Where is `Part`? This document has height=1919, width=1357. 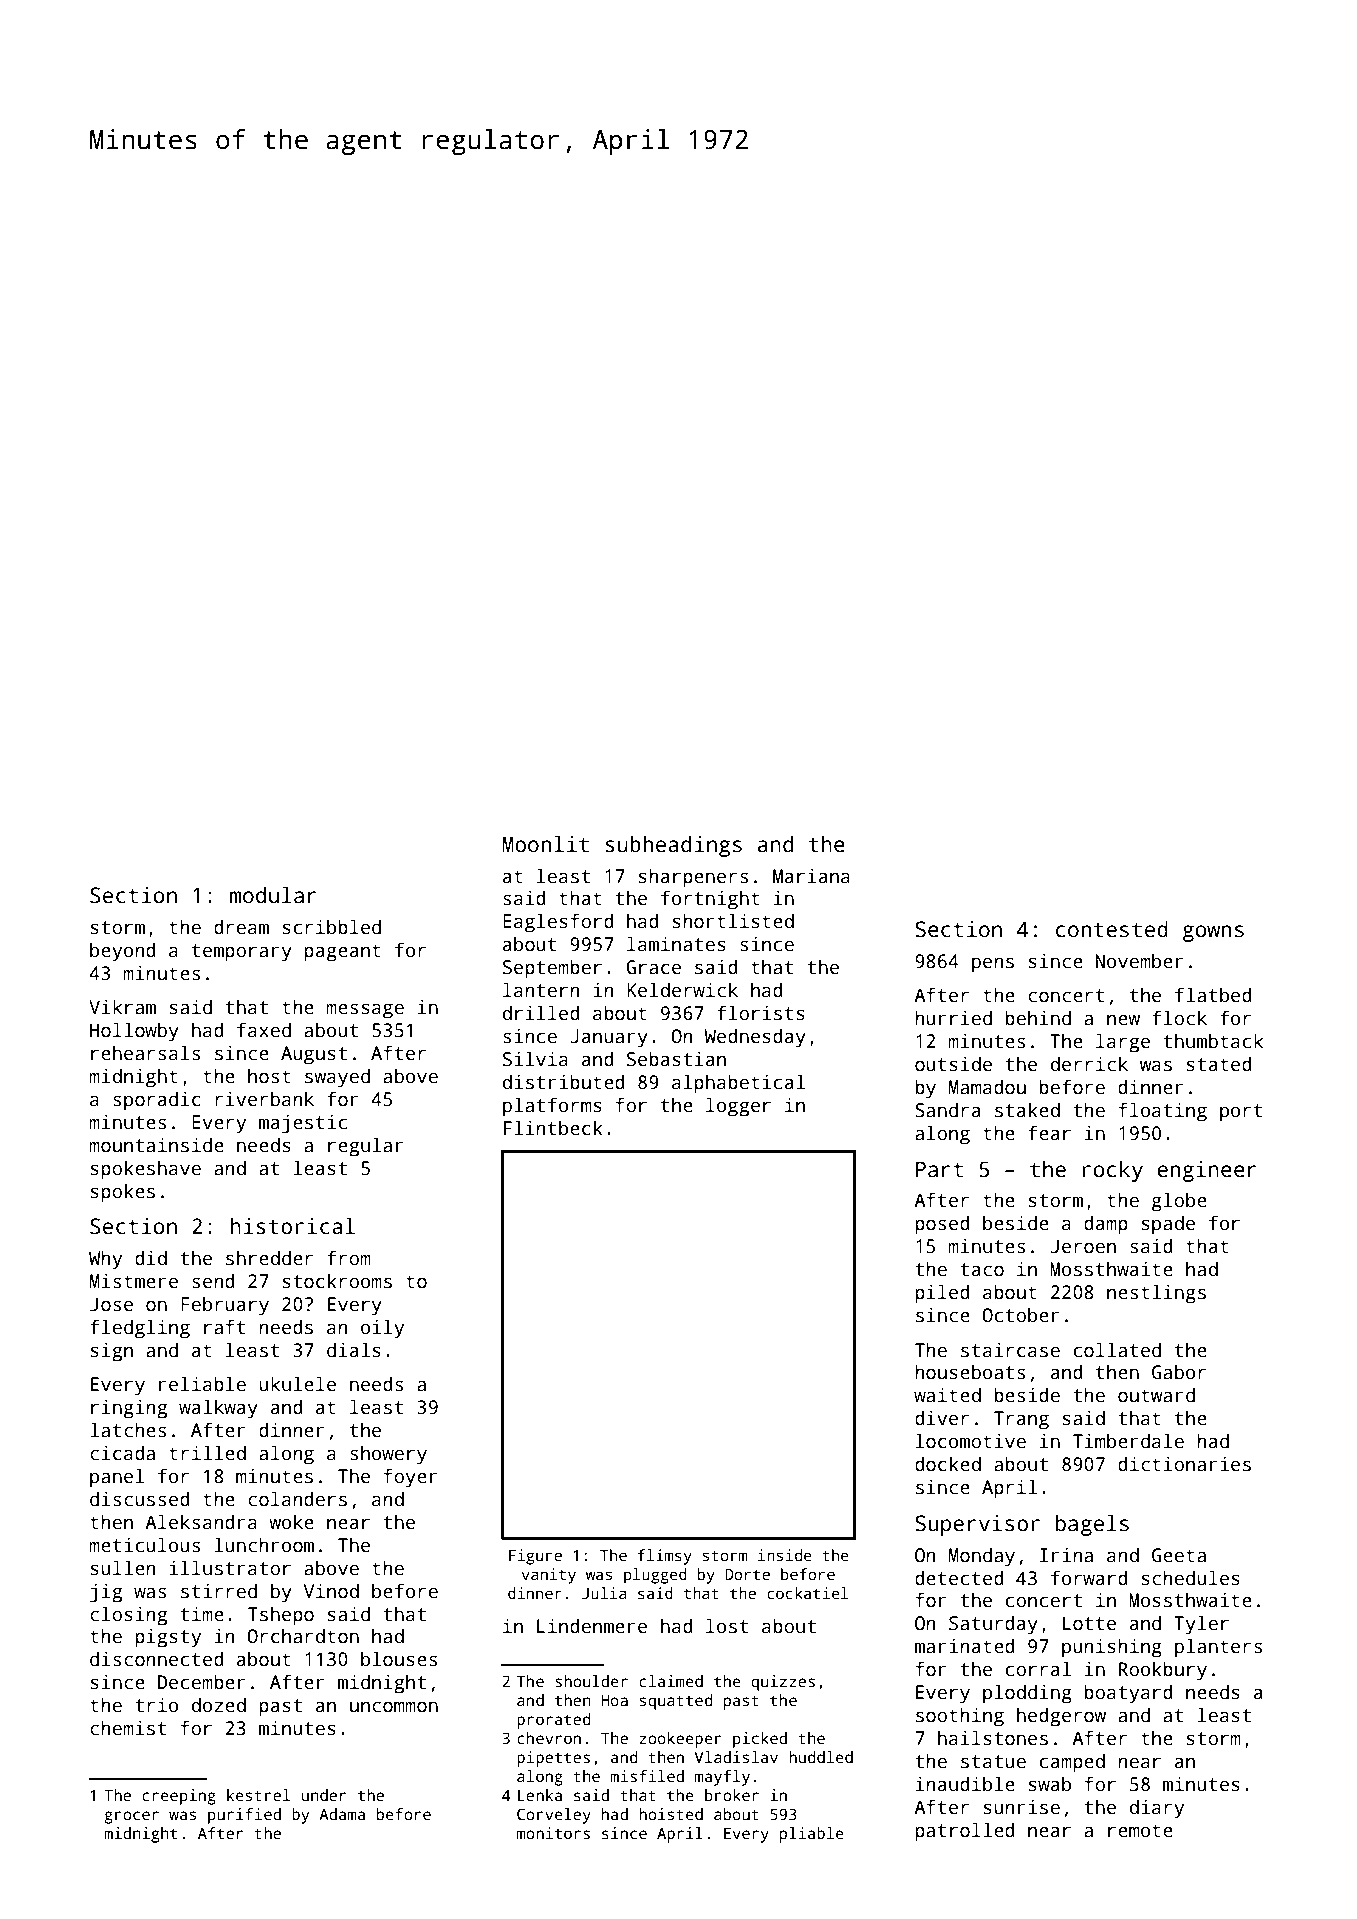 Part is located at coordinates (939, 1169).
